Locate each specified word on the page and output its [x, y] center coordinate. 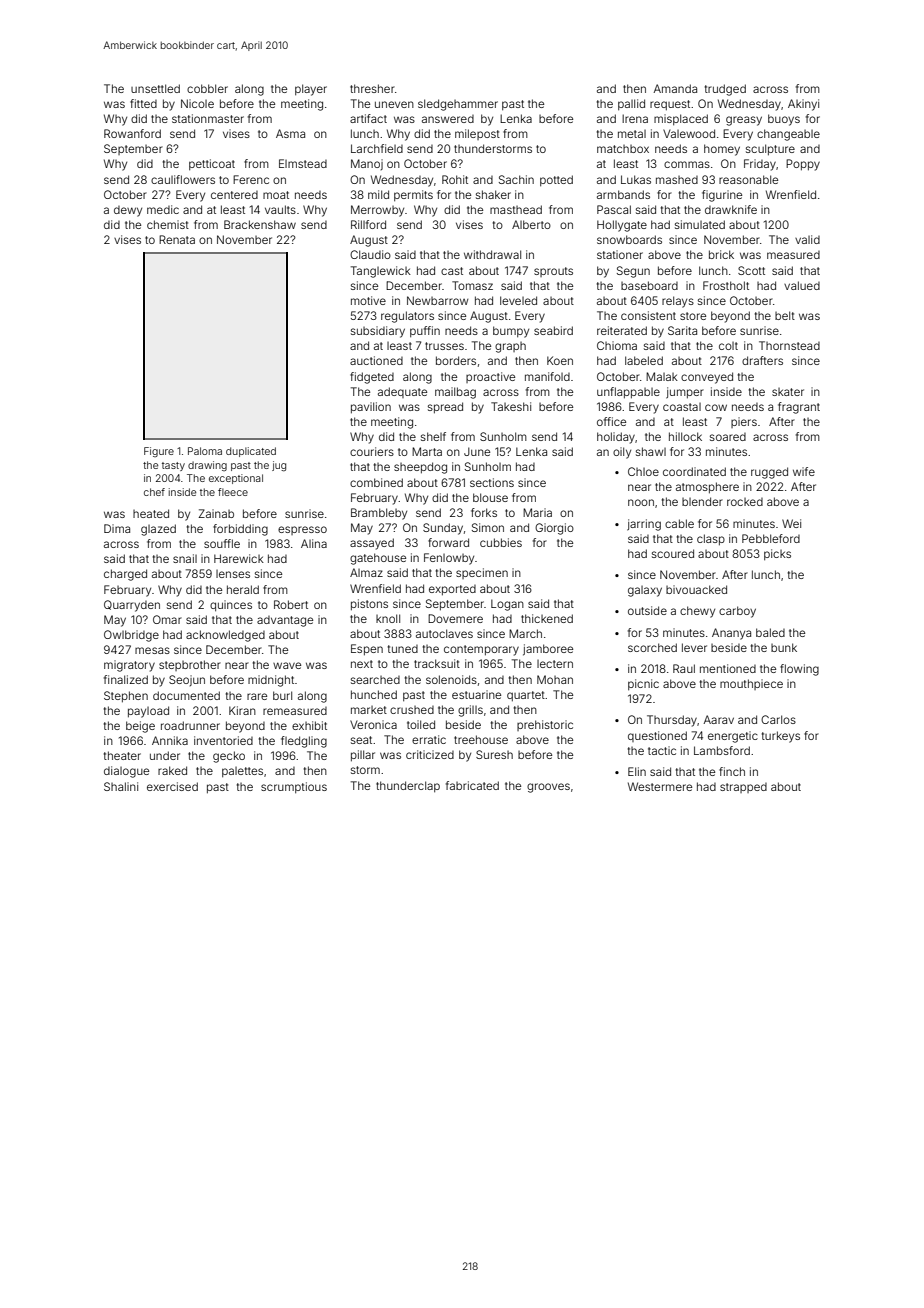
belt [785, 315]
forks [484, 512]
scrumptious [294, 787]
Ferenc [251, 179]
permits [413, 195]
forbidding [240, 530]
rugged [769, 473]
